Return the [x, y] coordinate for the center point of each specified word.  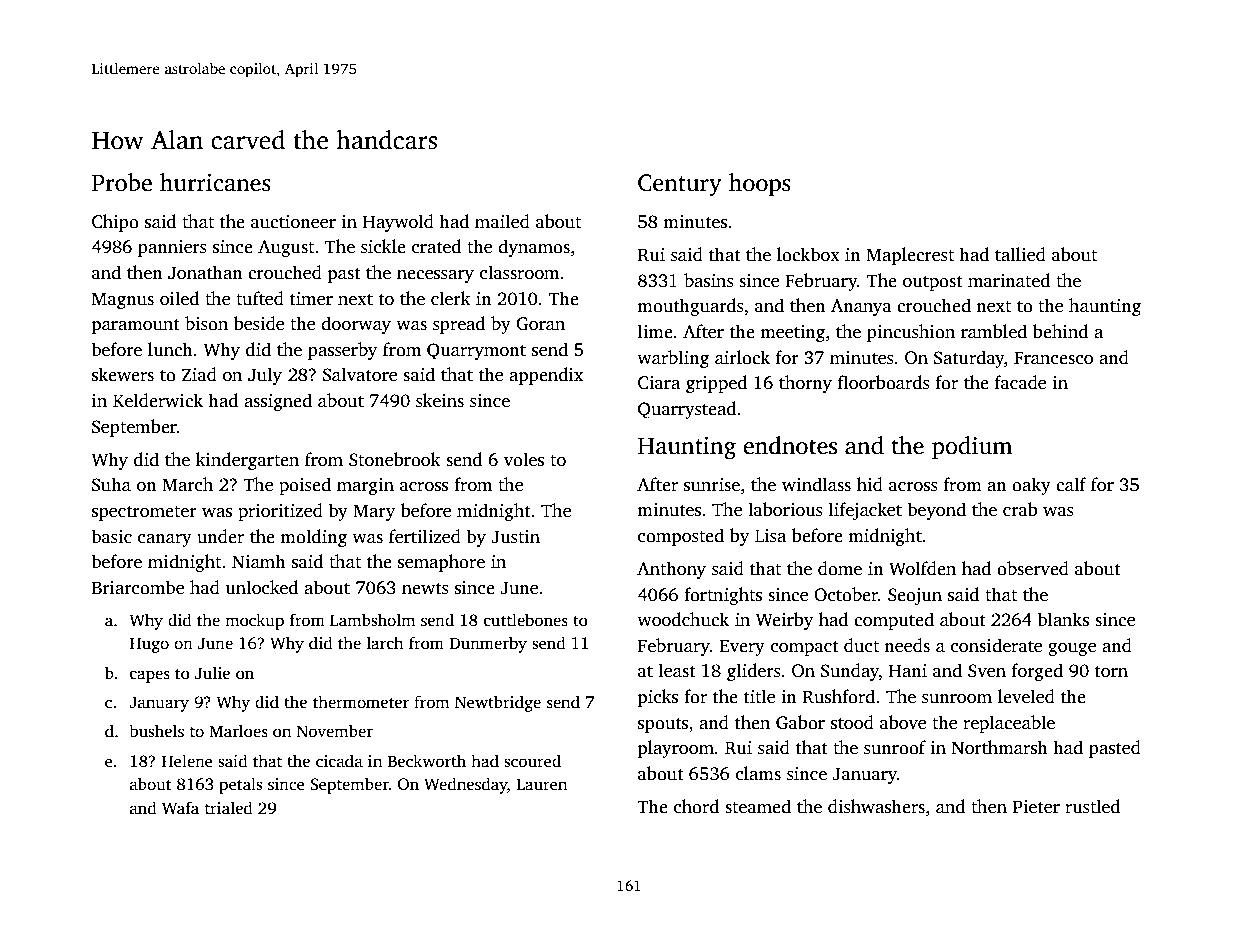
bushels [156, 731]
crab [1020, 509]
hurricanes [215, 182]
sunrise [712, 485]
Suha [111, 484]
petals [240, 785]
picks [657, 698]
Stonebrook [395, 459]
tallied [1020, 254]
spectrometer [144, 513]
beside [259, 323]
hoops [760, 185]
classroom [519, 272]
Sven [987, 671]
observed [1033, 568]
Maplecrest [910, 256]
